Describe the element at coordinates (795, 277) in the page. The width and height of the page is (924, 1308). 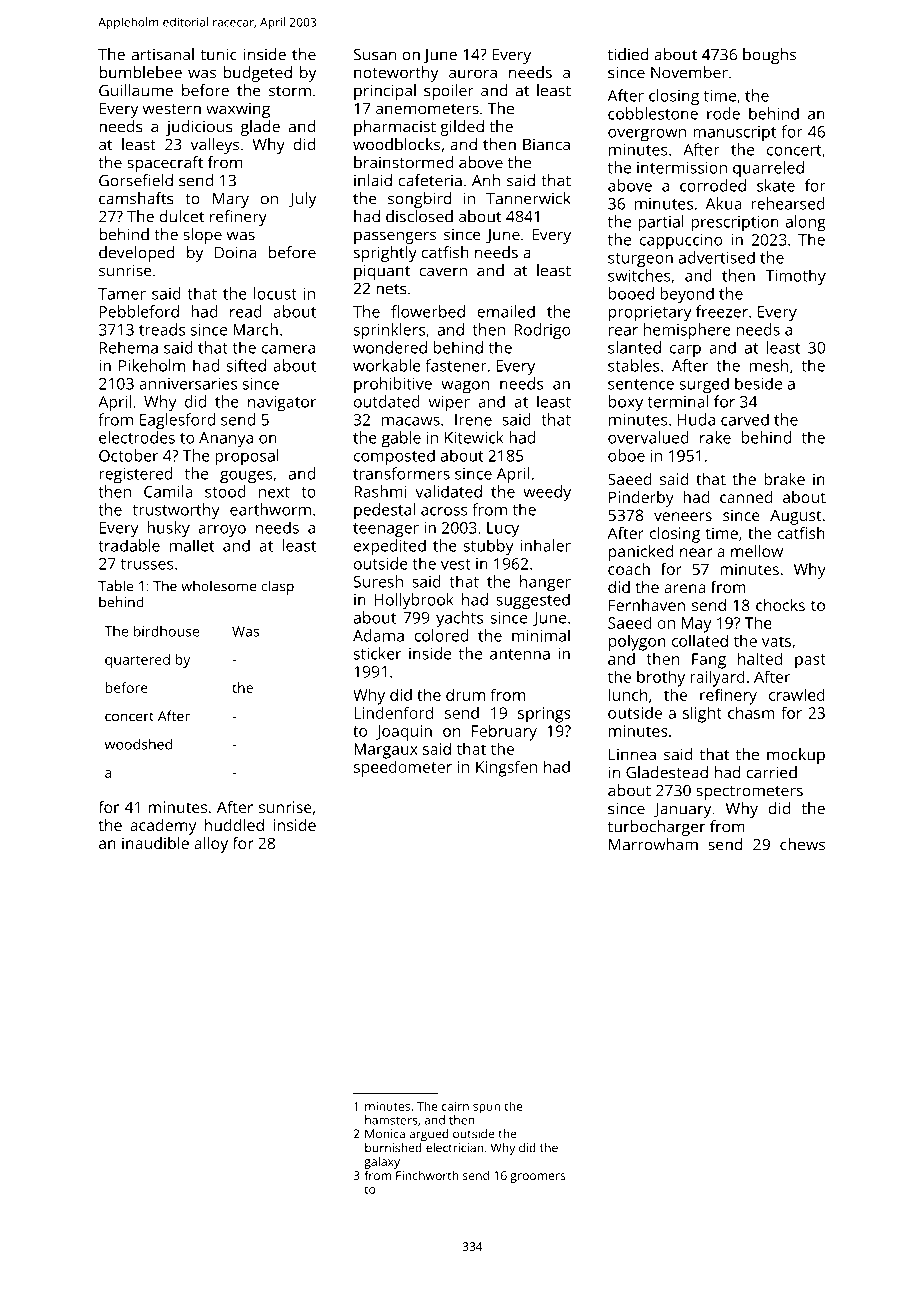
I see `Timothy` at that location.
